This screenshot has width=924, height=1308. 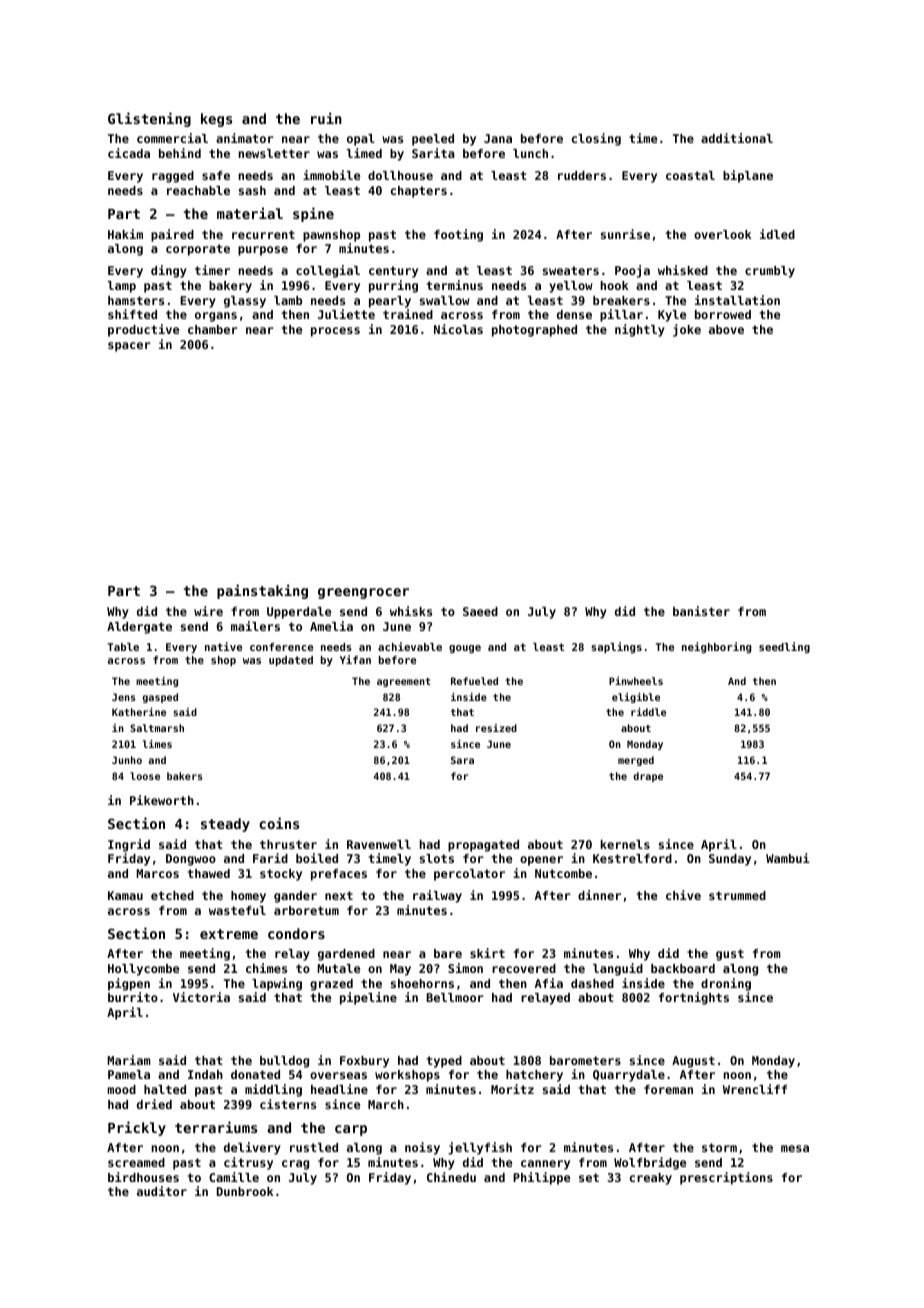 I want to click on coastal, so click(x=690, y=175).
